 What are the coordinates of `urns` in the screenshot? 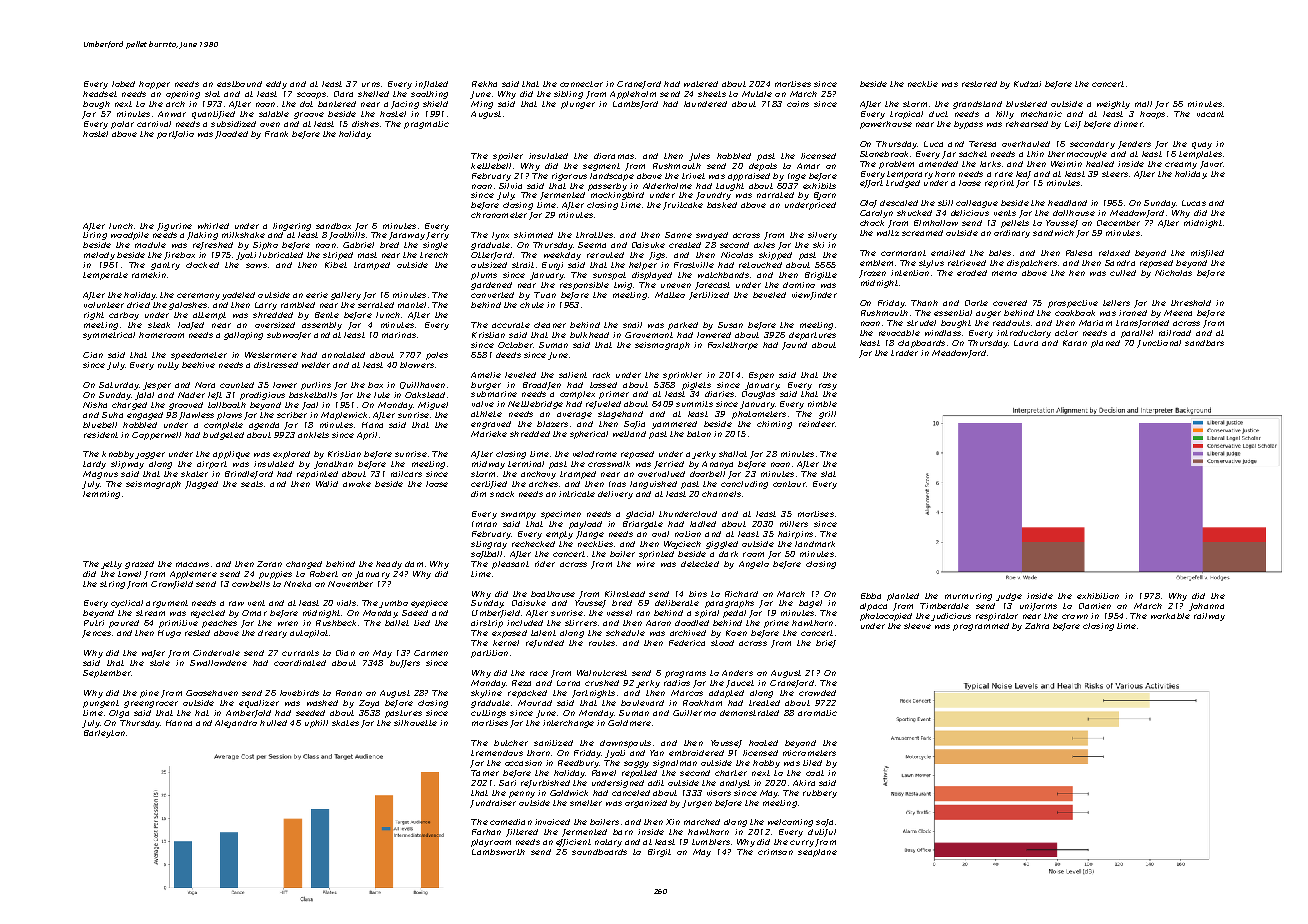 It's located at (371, 84).
